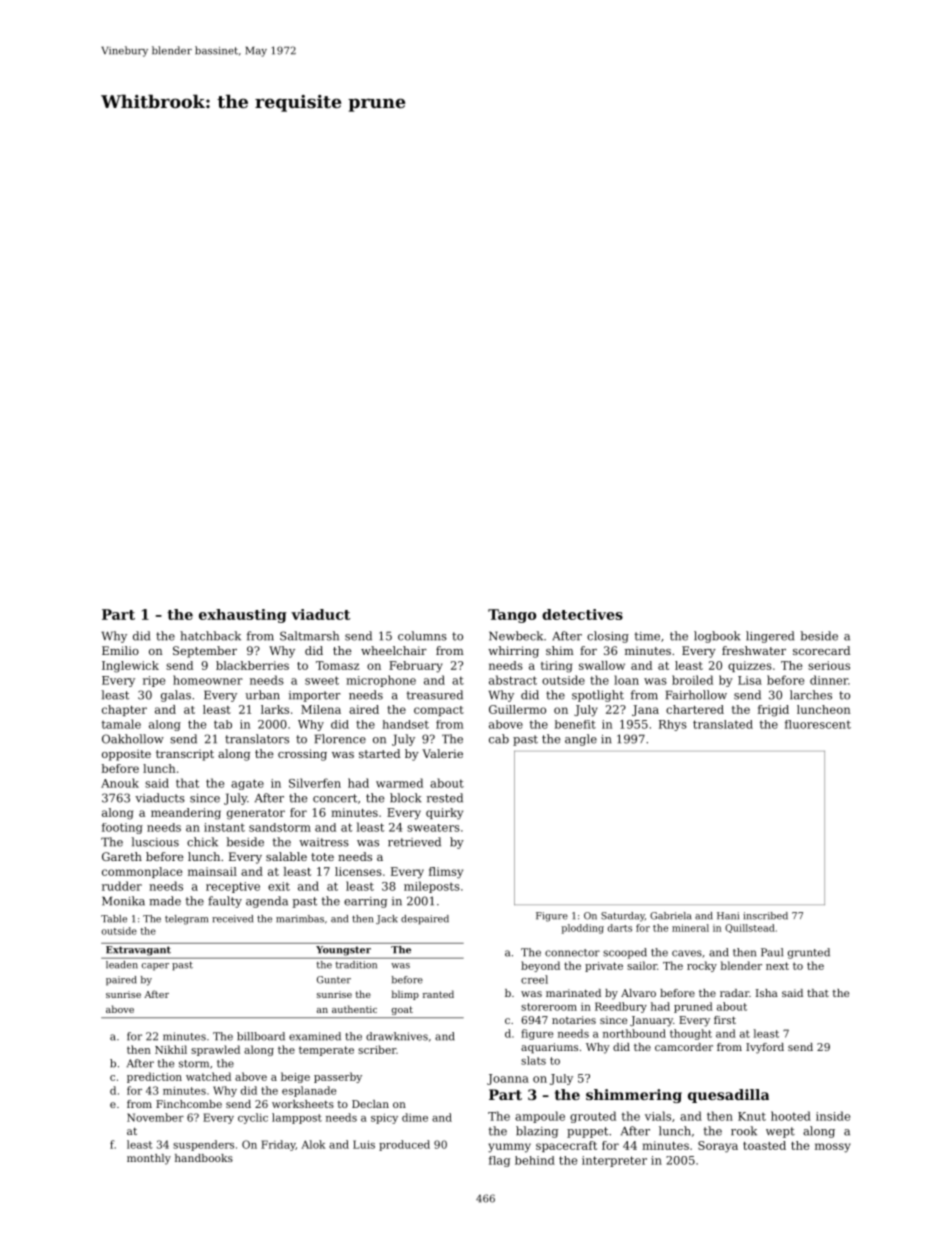 The image size is (952, 1233). Describe the element at coordinates (252, 665) in the screenshot. I see `blackberries` at that location.
